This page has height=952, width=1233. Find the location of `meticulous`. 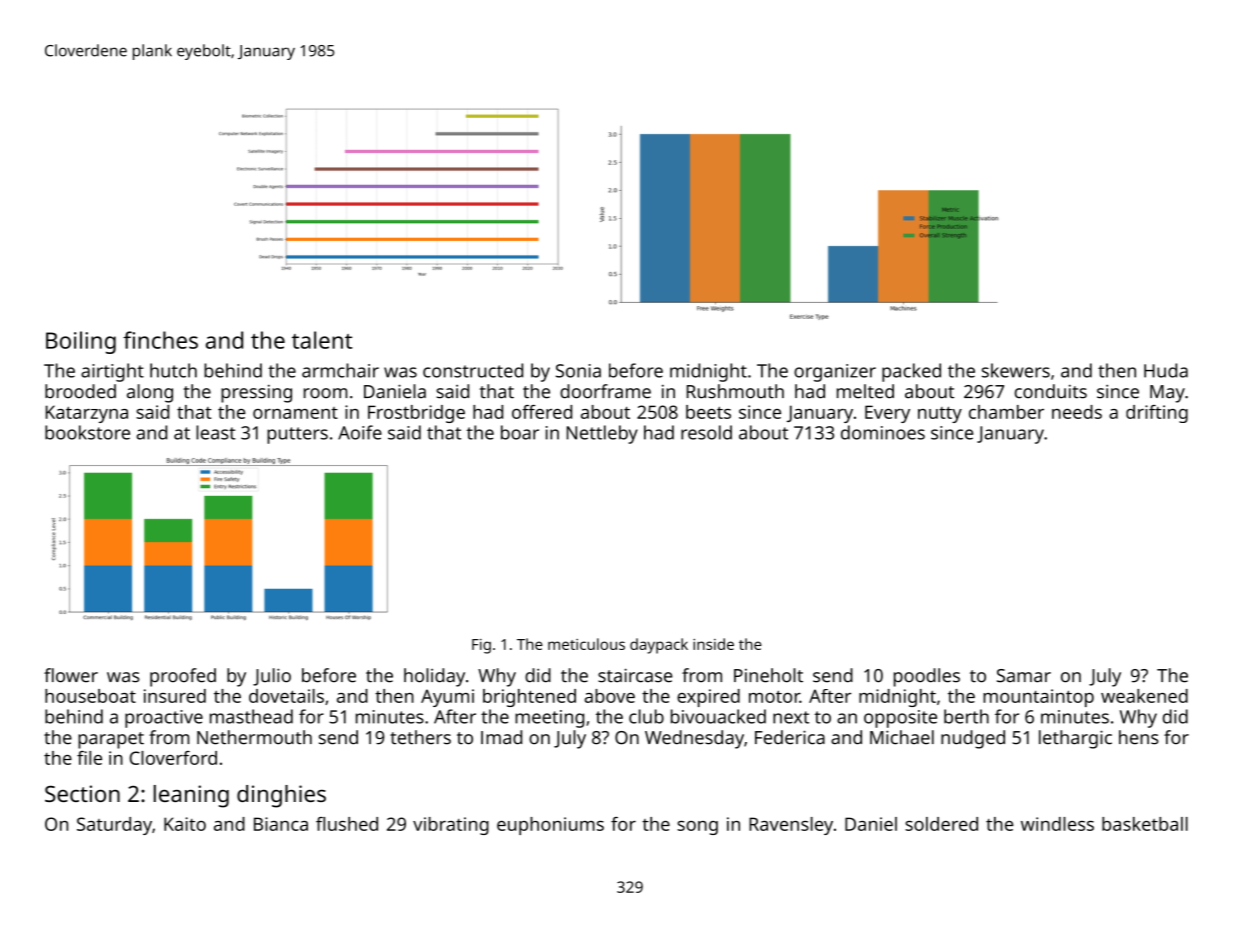

meticulous is located at coordinates (586, 644).
